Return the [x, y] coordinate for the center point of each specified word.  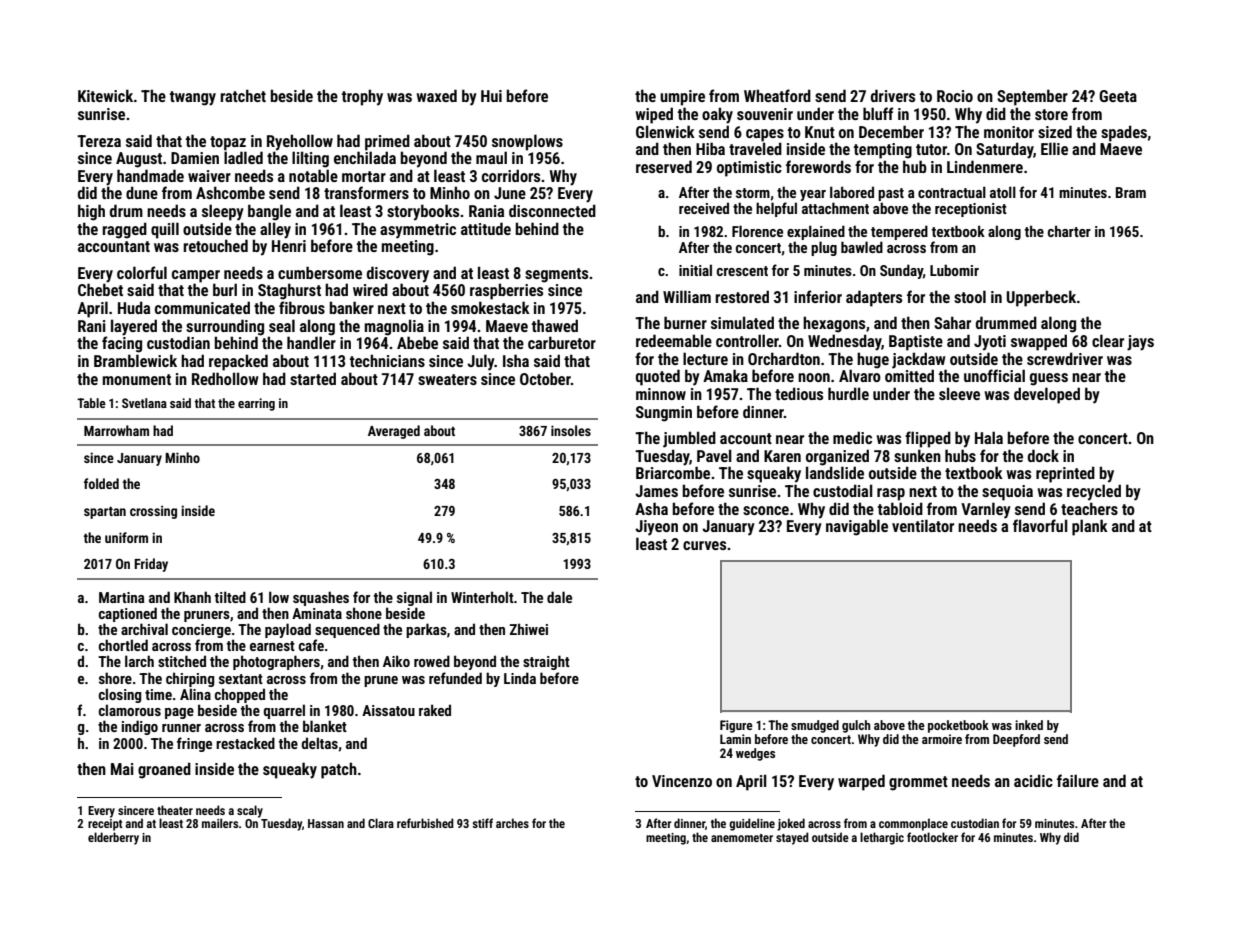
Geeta [1118, 96]
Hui [491, 96]
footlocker [932, 837]
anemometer [742, 838]
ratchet [243, 95]
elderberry [113, 838]
